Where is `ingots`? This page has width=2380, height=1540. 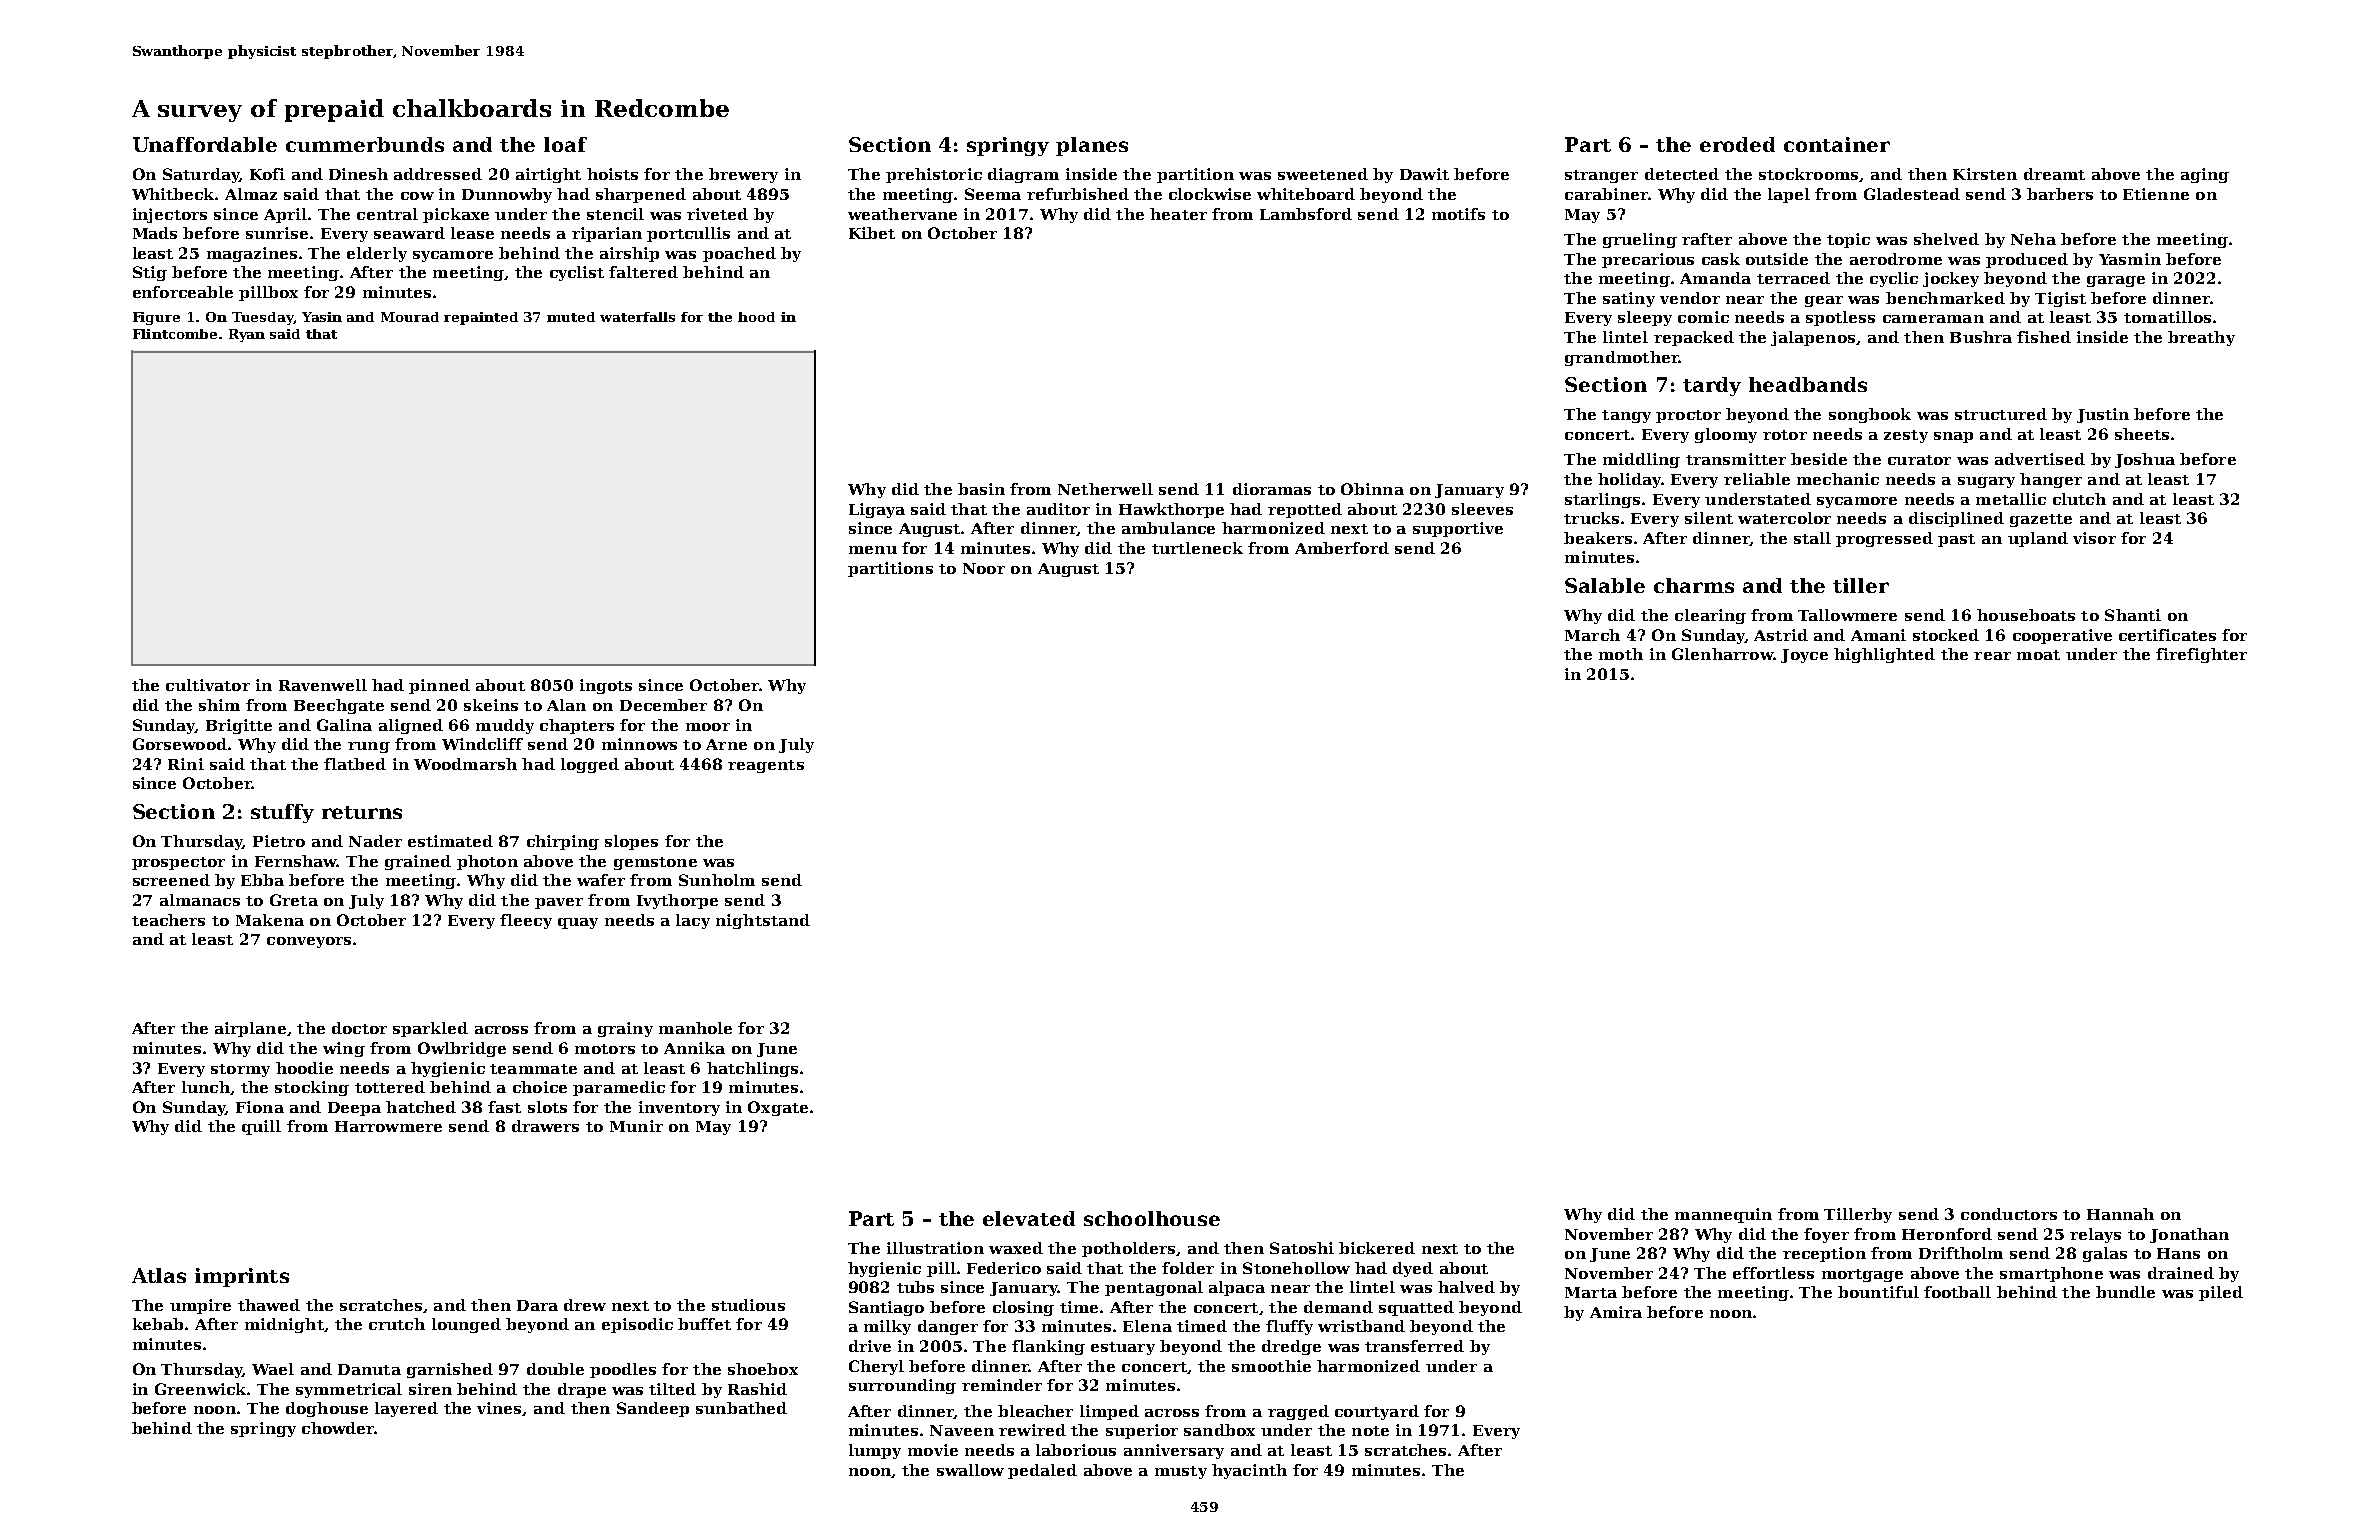 ingots is located at coordinates (606, 686).
